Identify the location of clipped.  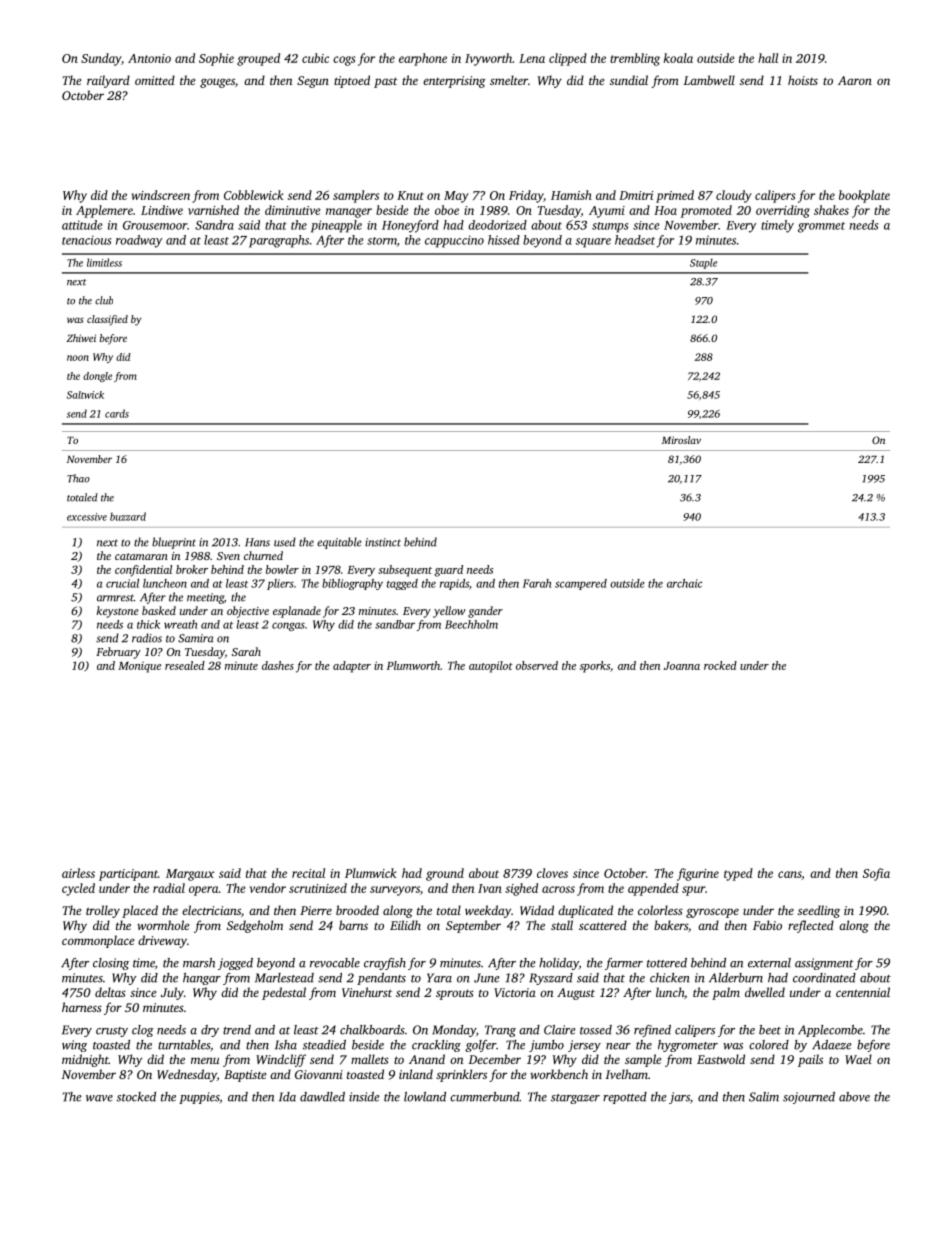
(568, 59).
